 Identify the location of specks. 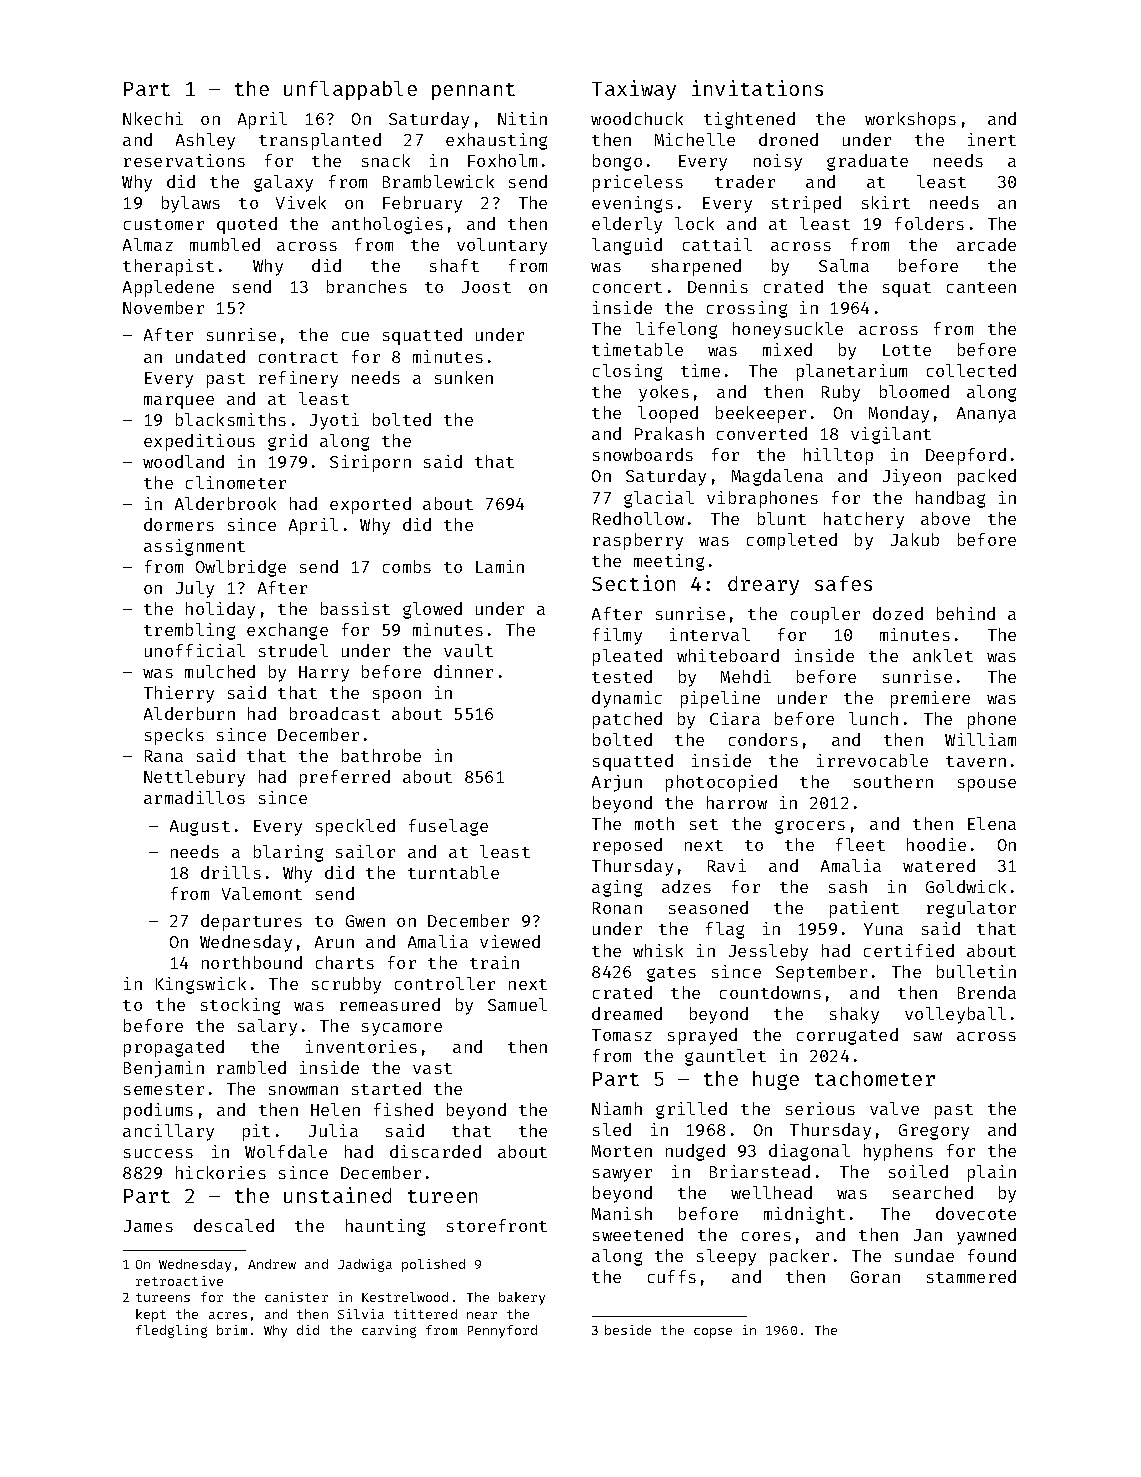
(174, 736).
